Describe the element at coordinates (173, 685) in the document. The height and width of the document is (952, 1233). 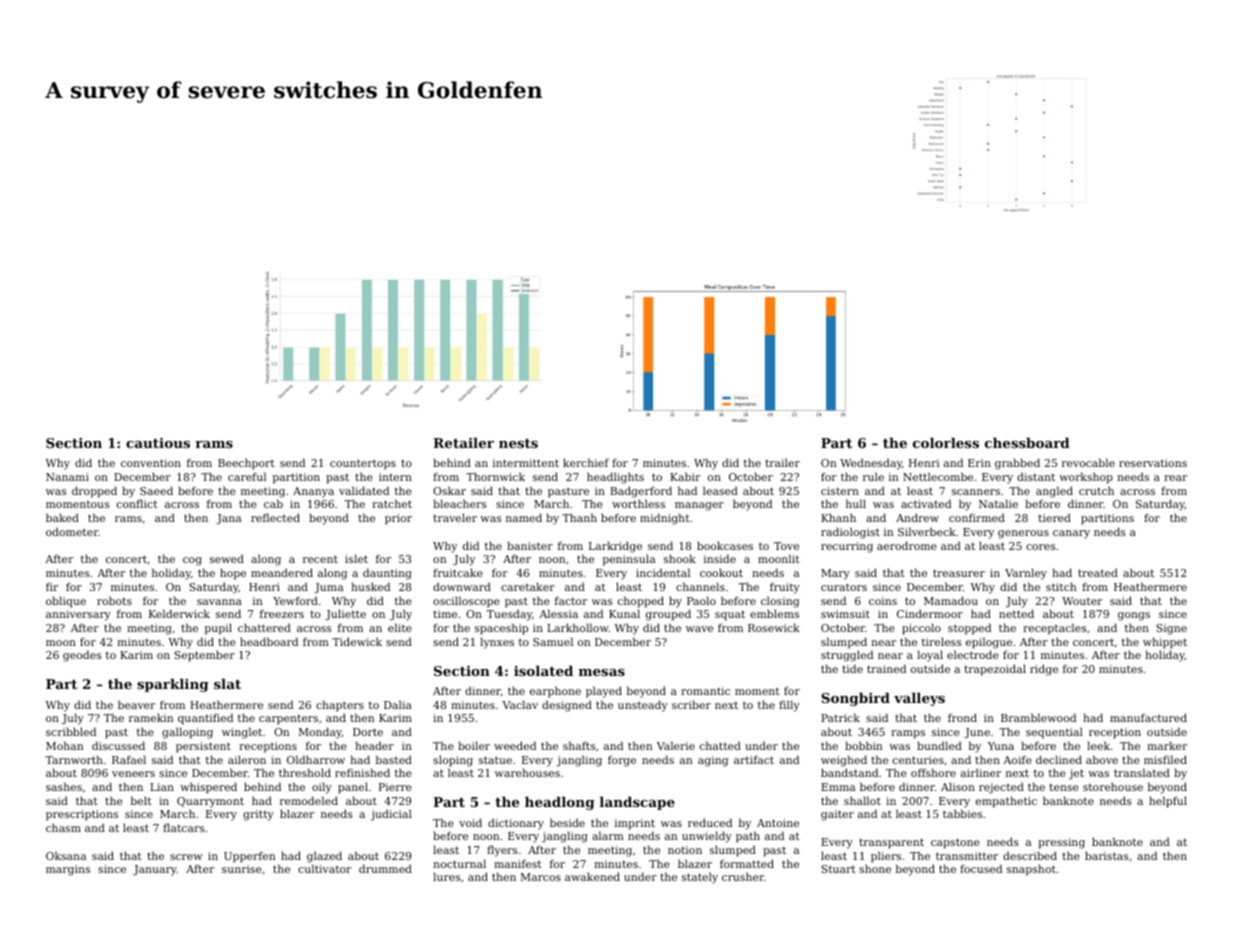
I see `sparkling` at that location.
